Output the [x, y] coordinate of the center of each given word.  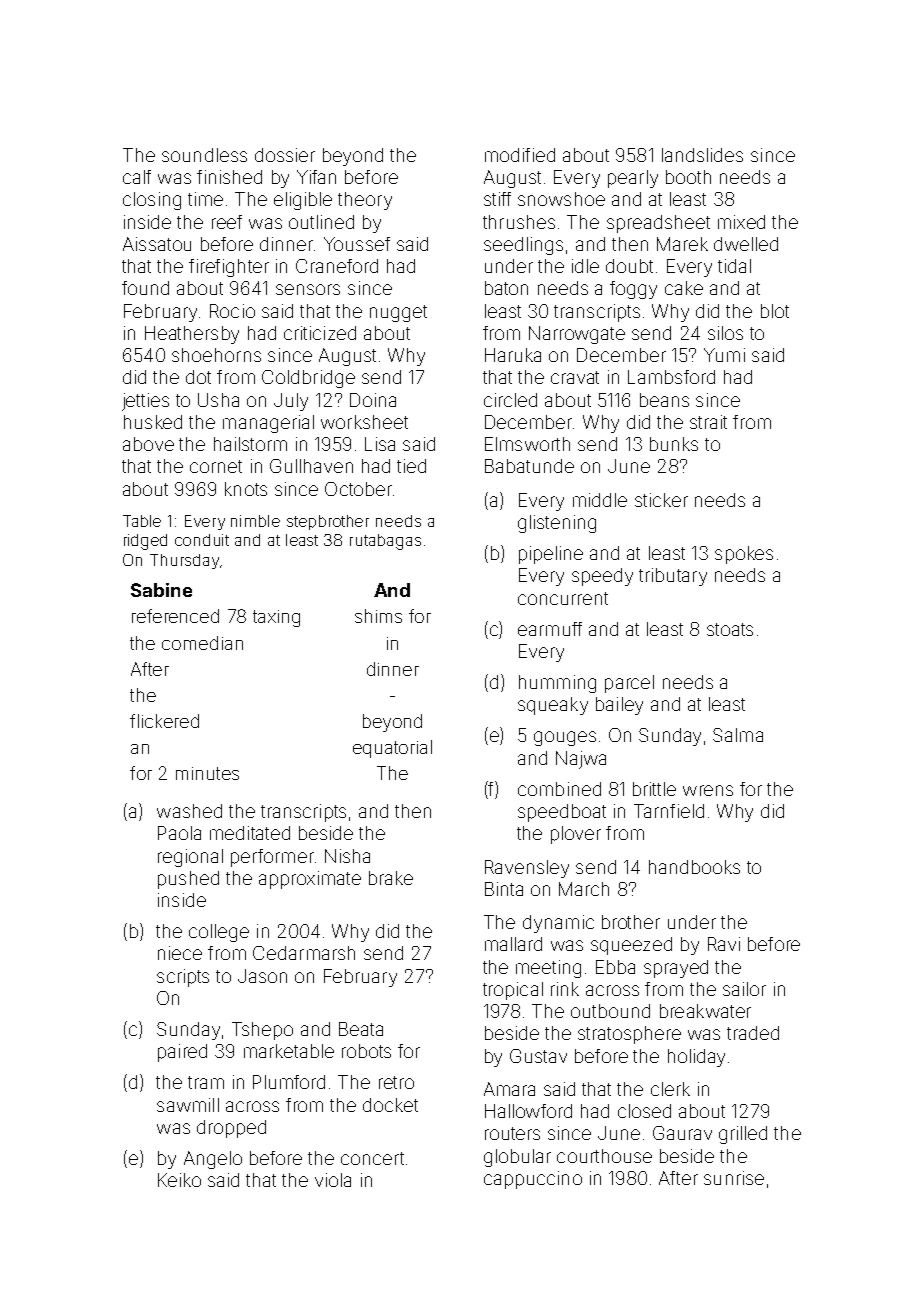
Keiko [179, 1180]
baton [506, 288]
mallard [513, 944]
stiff [497, 199]
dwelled [746, 244]
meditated [250, 833]
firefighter [229, 268]
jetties [145, 402]
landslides [702, 155]
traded [753, 1033]
